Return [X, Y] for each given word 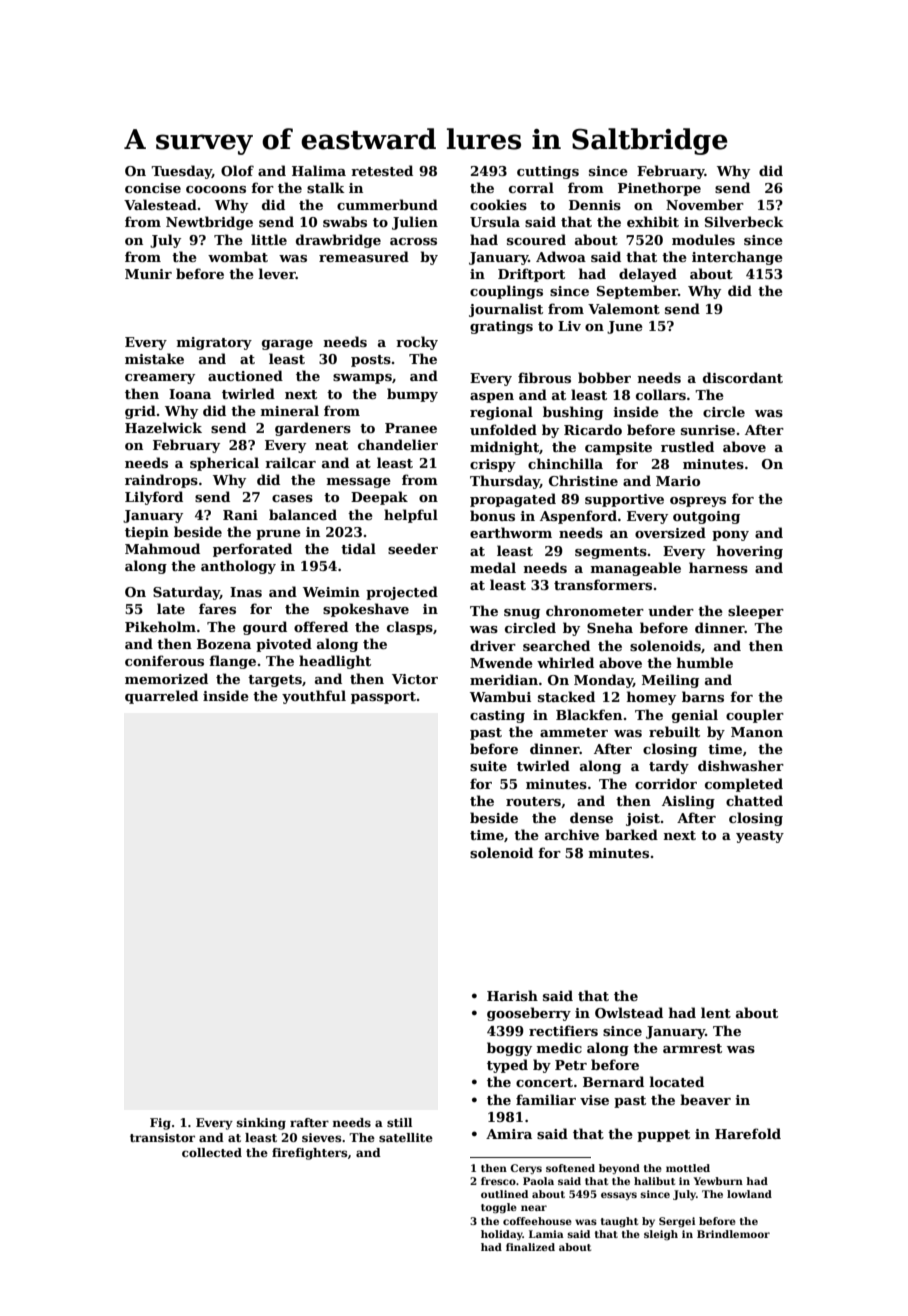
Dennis [595, 205]
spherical [224, 464]
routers [533, 801]
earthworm [511, 532]
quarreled [161, 697]
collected [212, 1152]
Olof [237, 170]
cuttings [548, 172]
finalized [530, 1247]
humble [704, 662]
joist [643, 819]
